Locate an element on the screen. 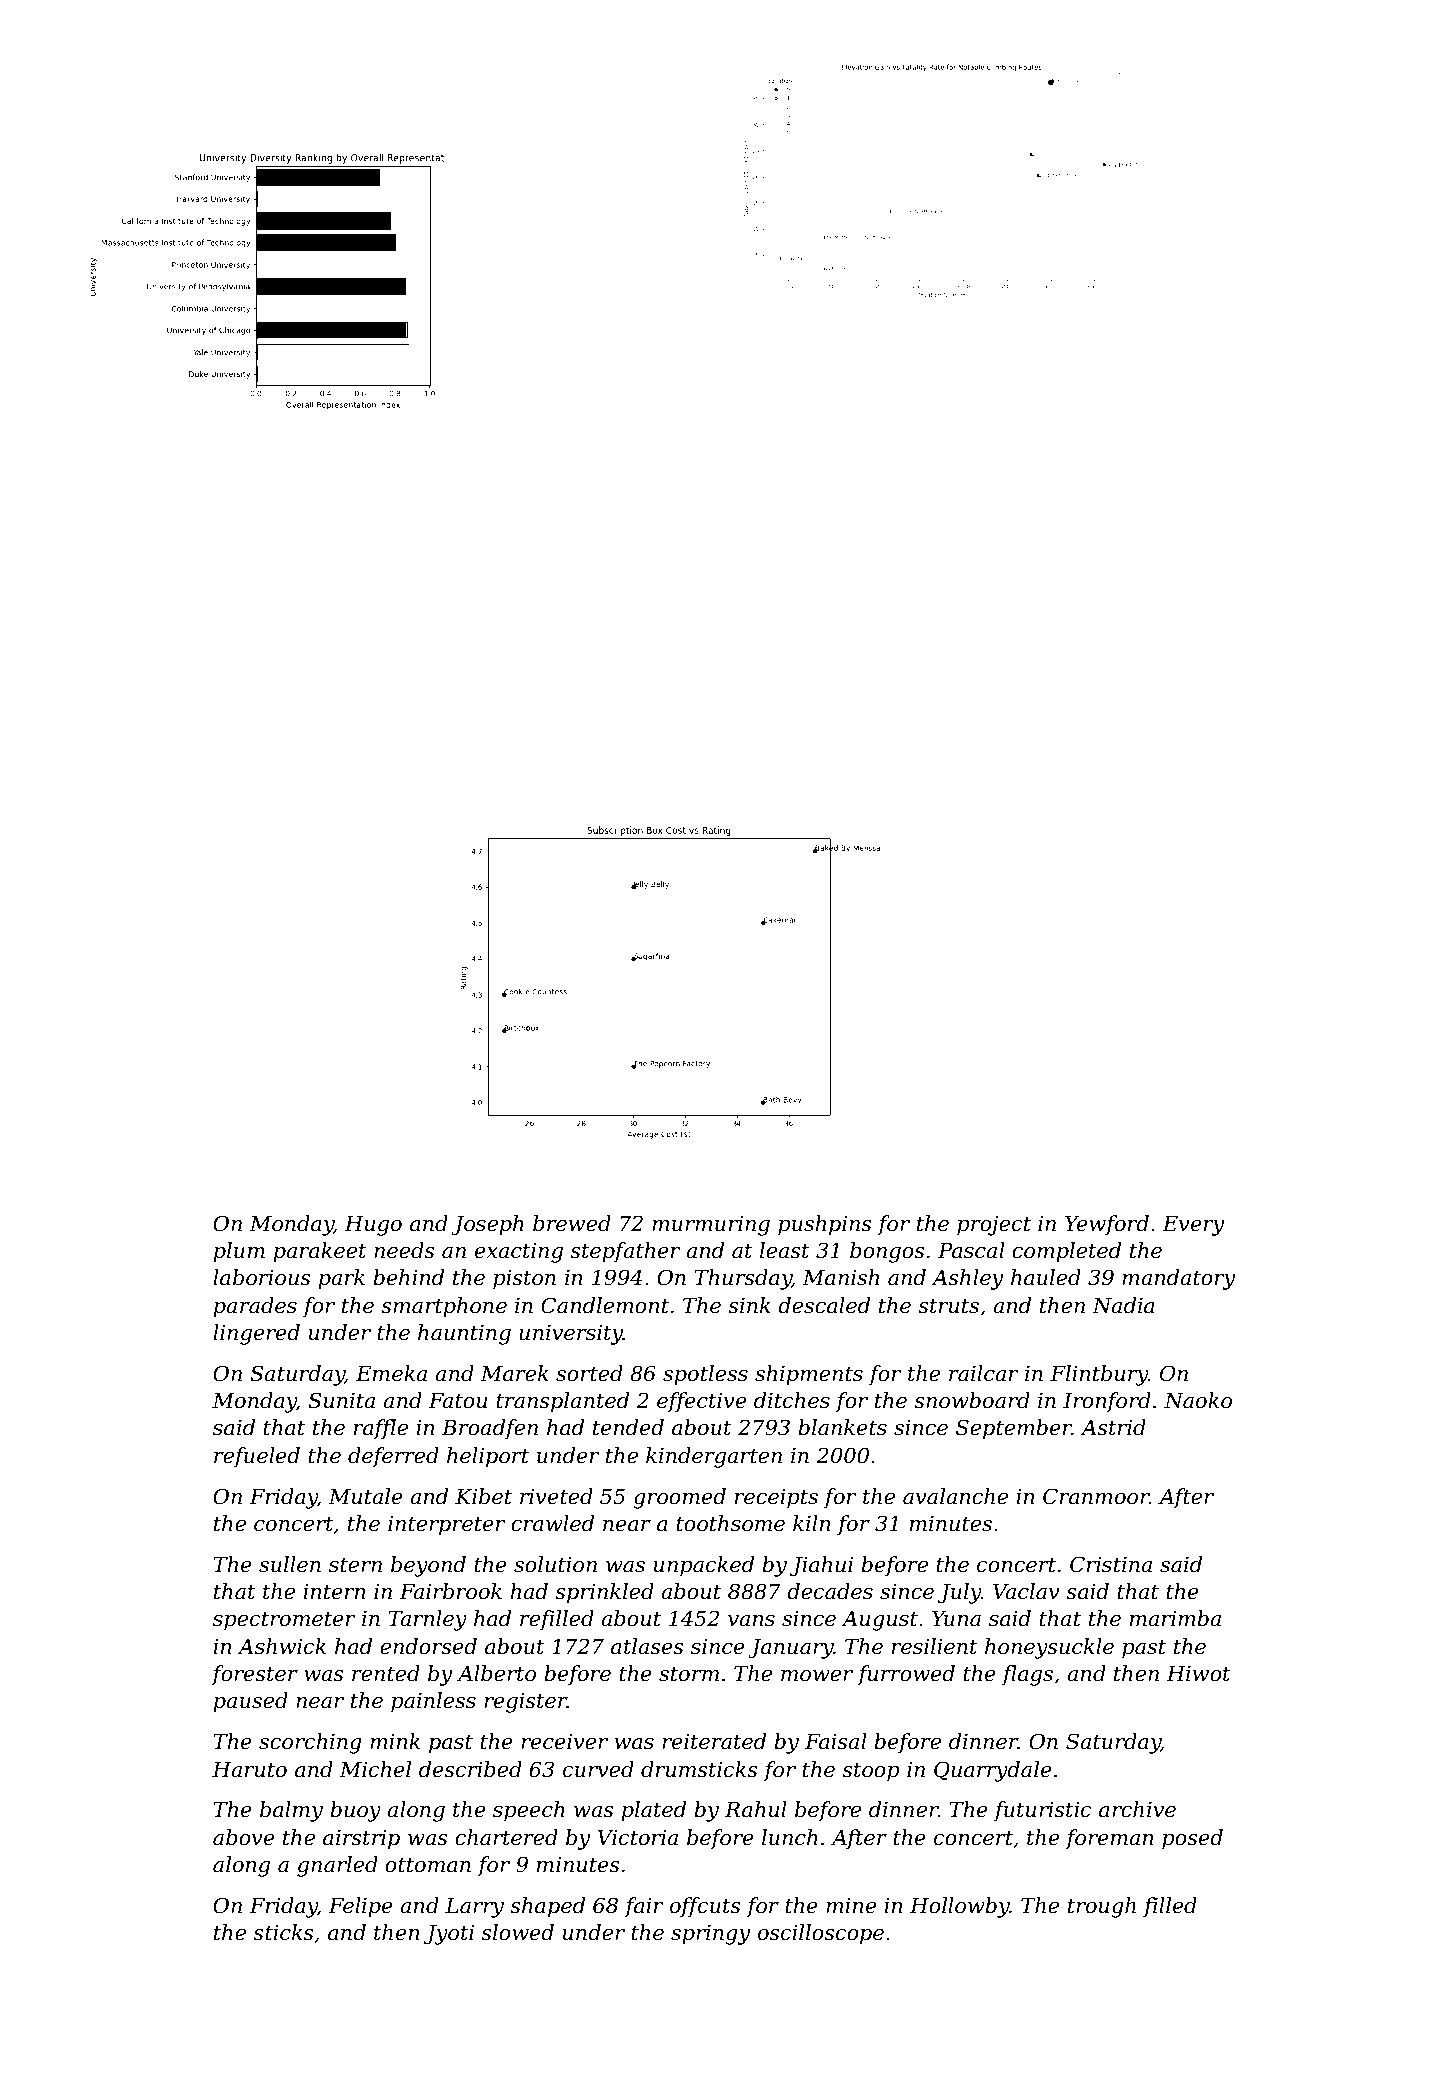 The width and height of the screenshot is (1450, 2100). least is located at coordinates (785, 1250).
